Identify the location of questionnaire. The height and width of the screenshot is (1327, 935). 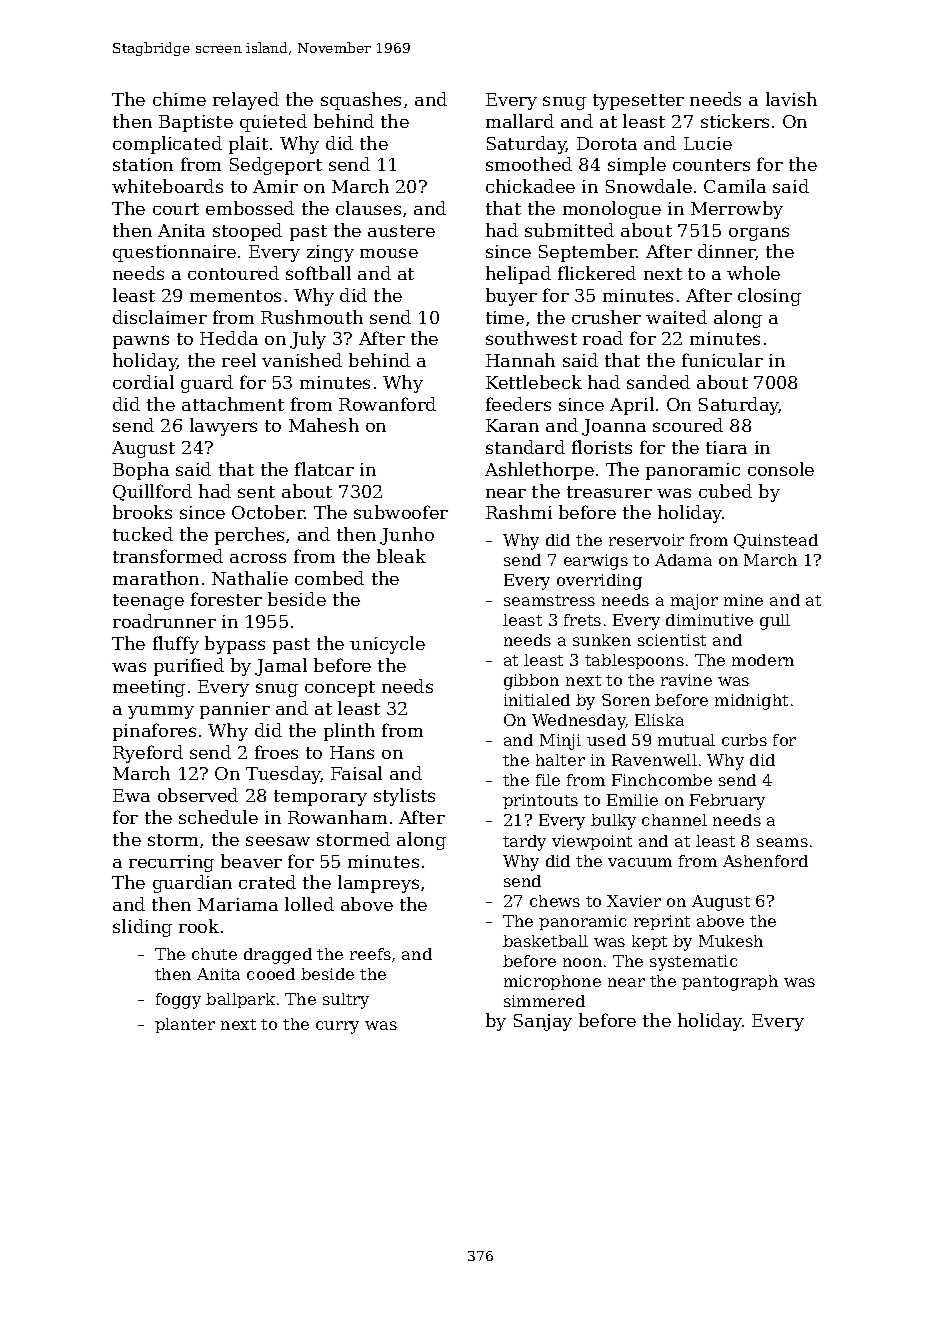
(174, 253).
